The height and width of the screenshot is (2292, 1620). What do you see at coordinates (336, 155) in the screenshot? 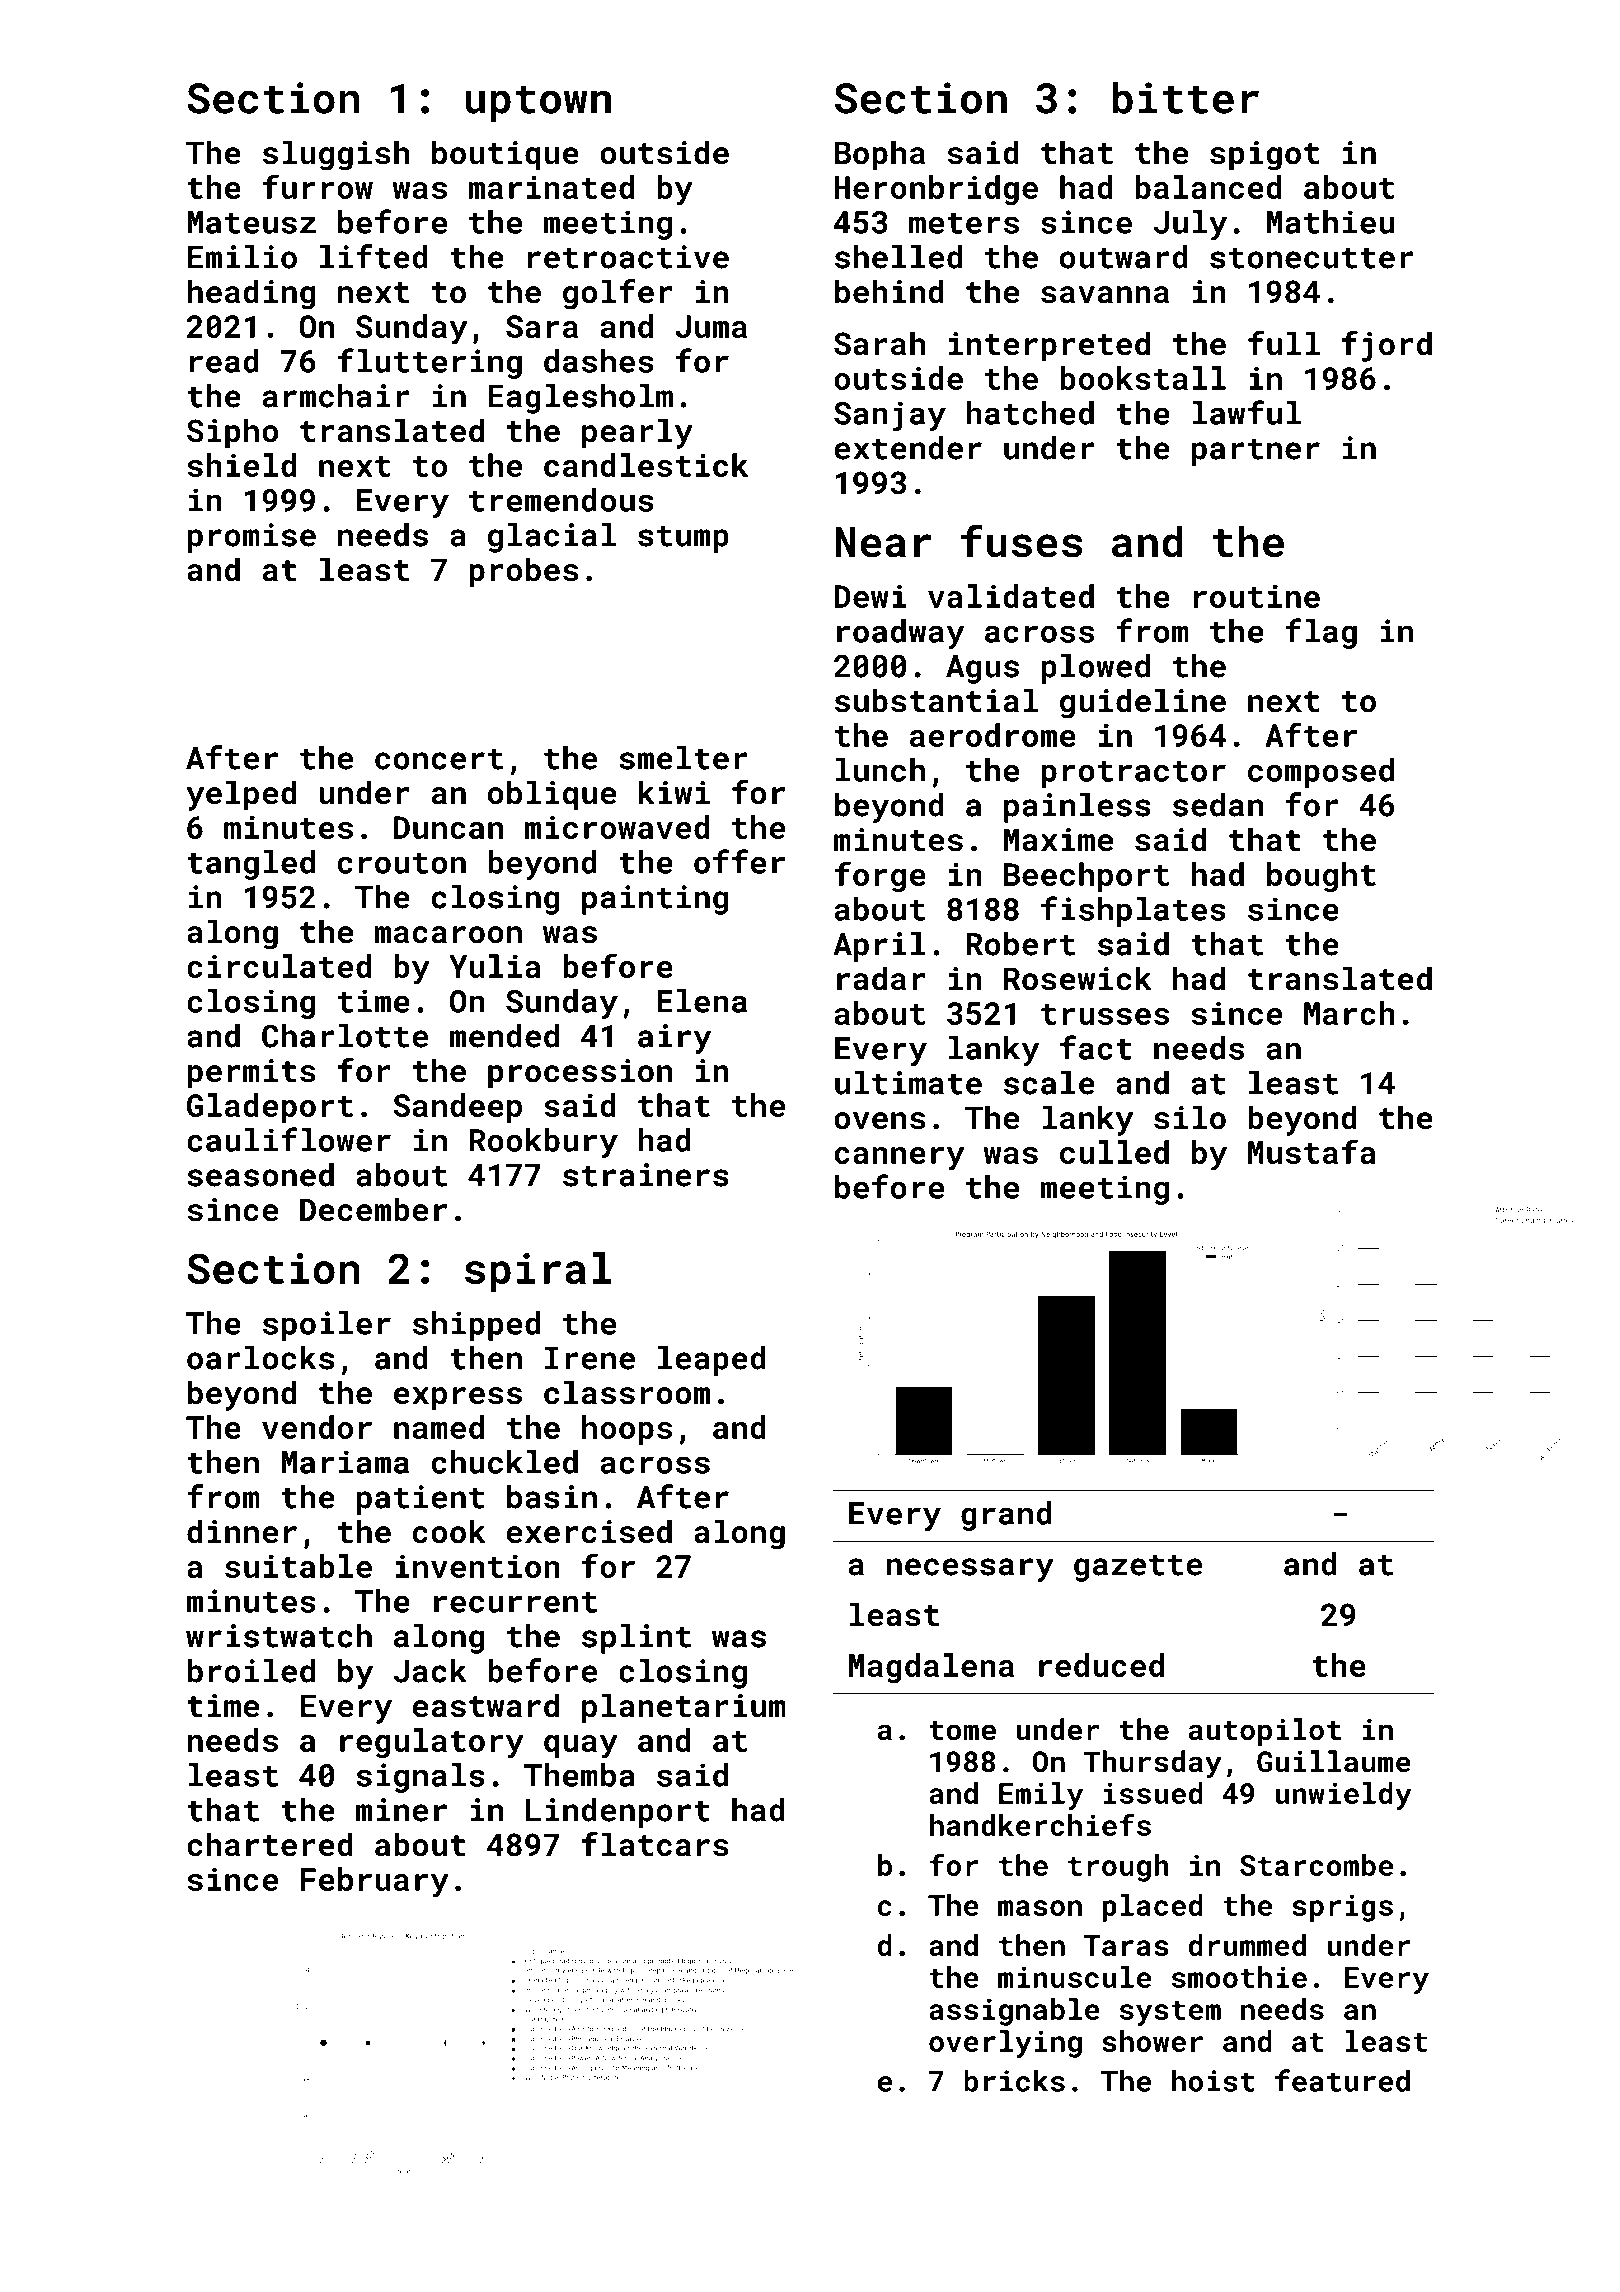
I see `sluggish` at bounding box center [336, 155].
